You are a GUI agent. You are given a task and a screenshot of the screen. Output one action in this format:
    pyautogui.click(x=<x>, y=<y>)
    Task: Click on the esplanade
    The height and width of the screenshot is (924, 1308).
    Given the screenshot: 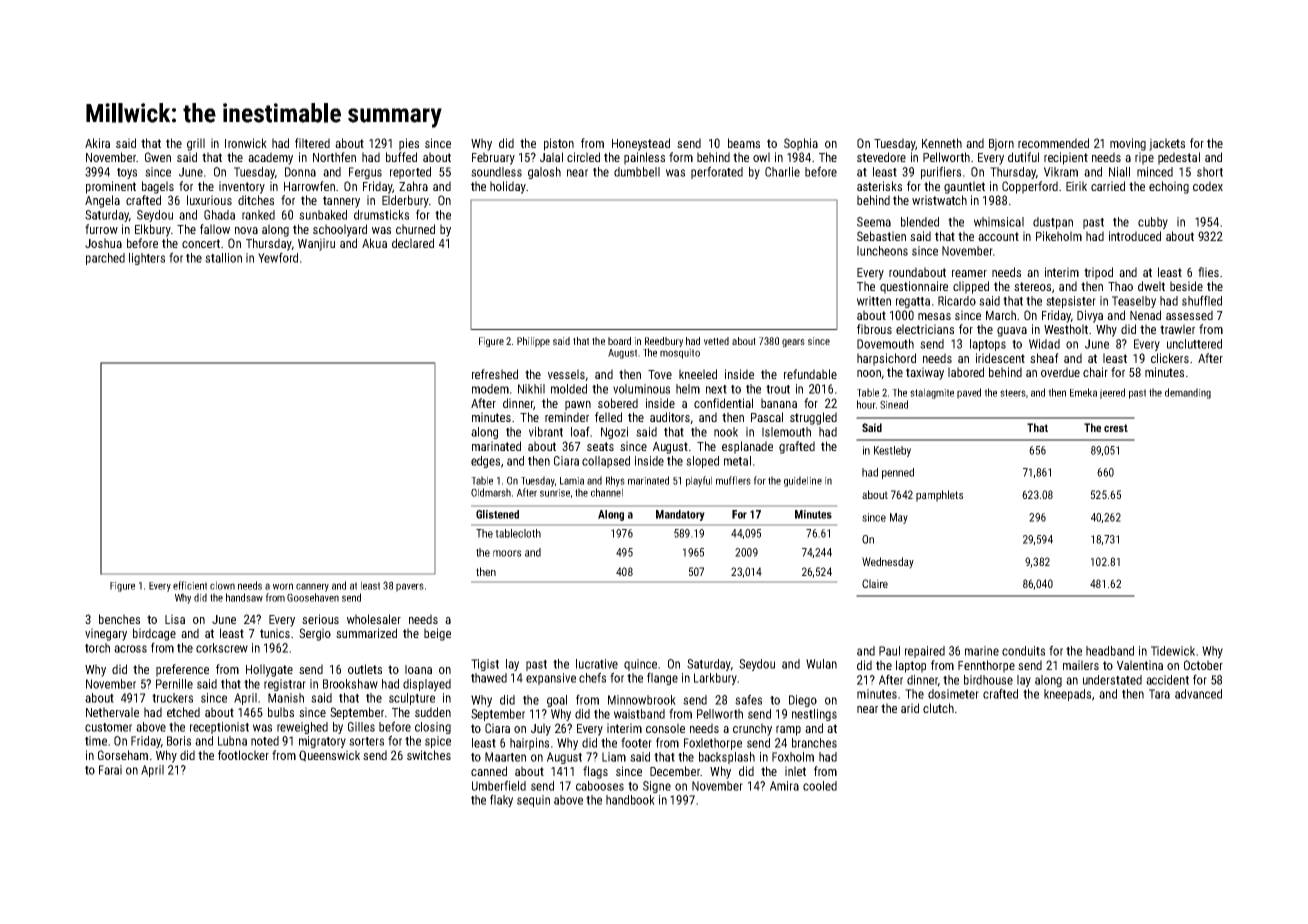 What is the action you would take?
    pyautogui.click(x=747, y=447)
